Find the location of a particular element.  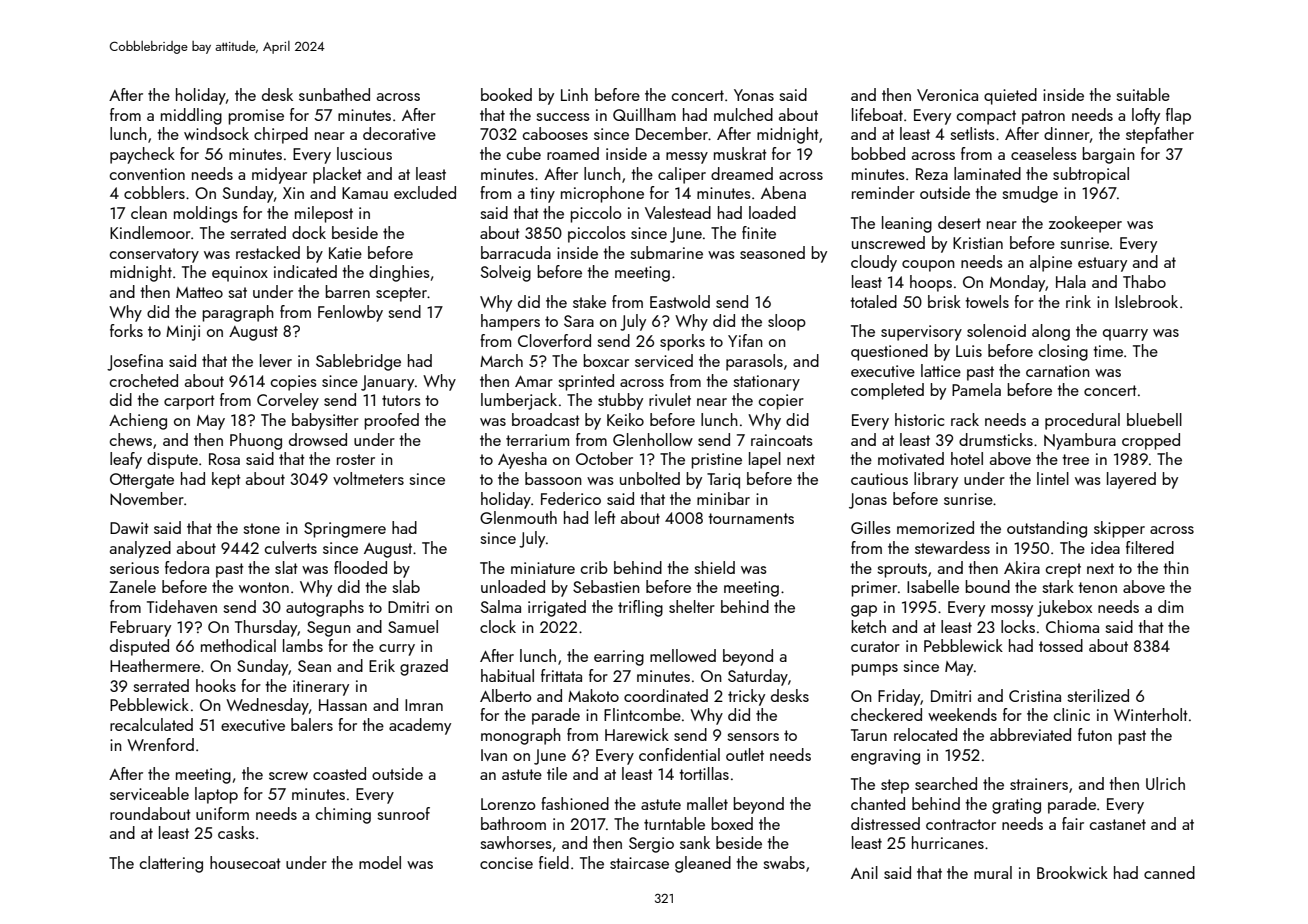

paycheck is located at coordinates (142, 155).
